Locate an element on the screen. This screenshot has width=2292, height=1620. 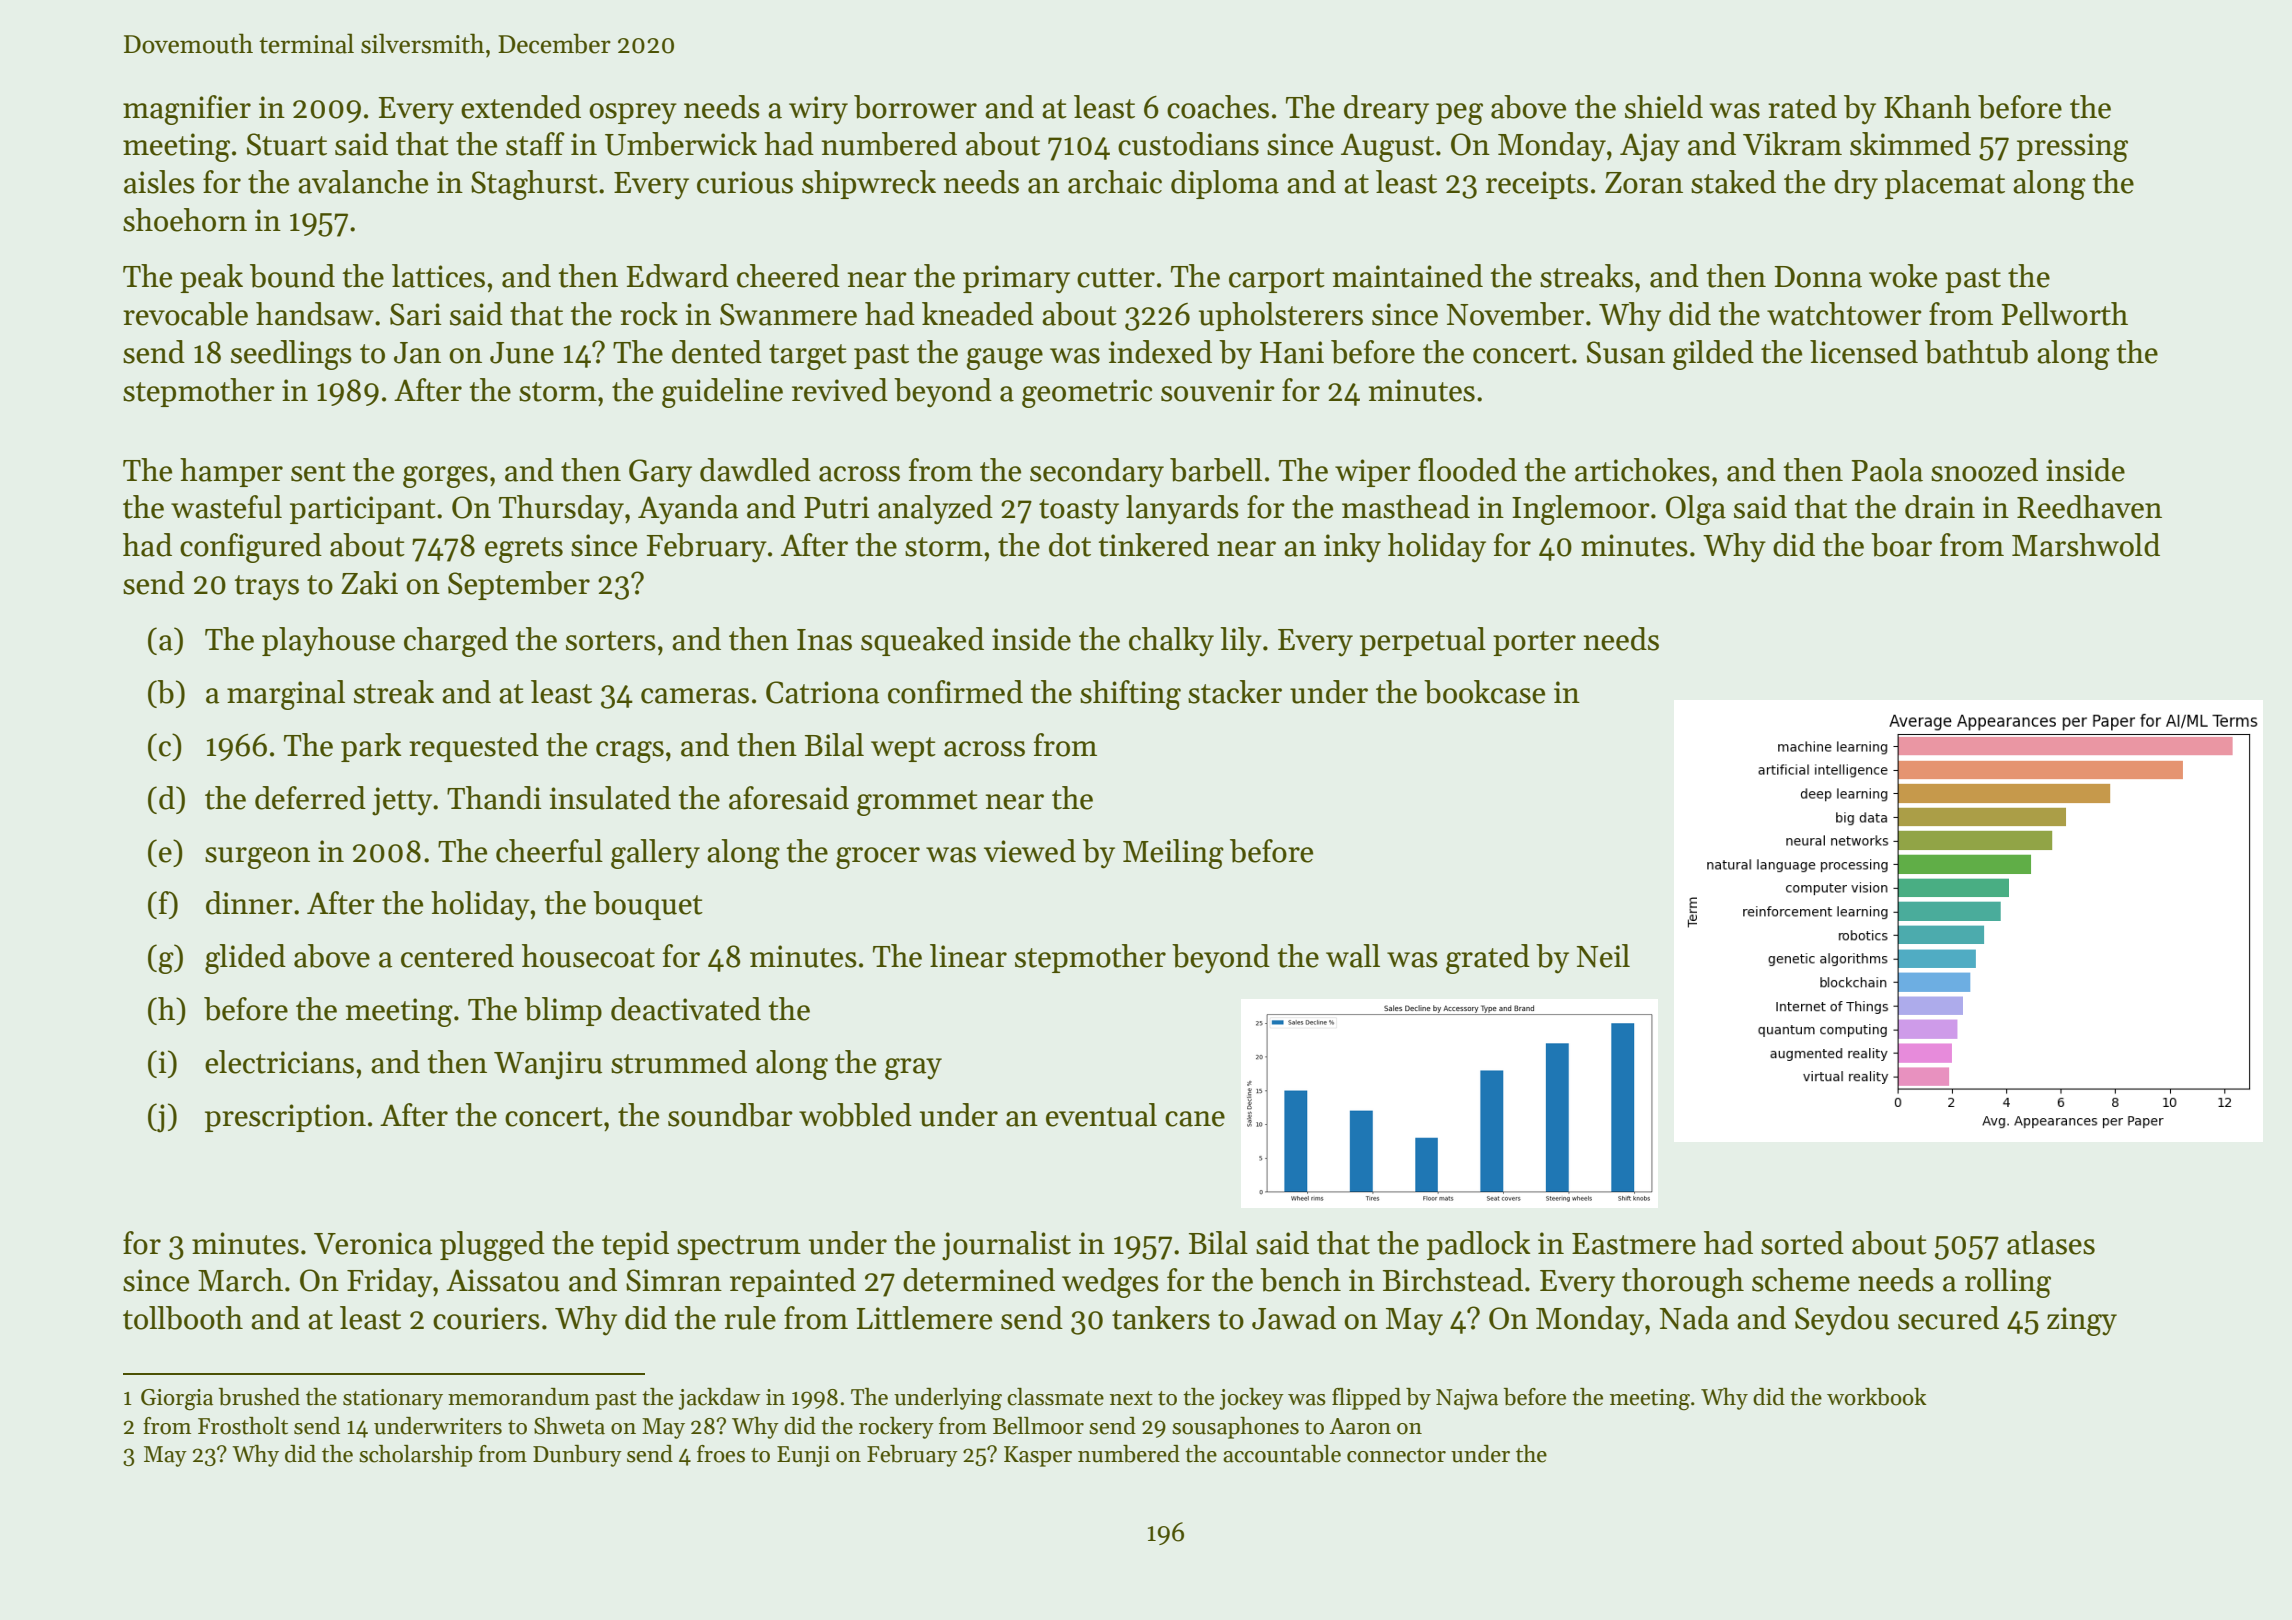
atlases is located at coordinates (2051, 1243).
